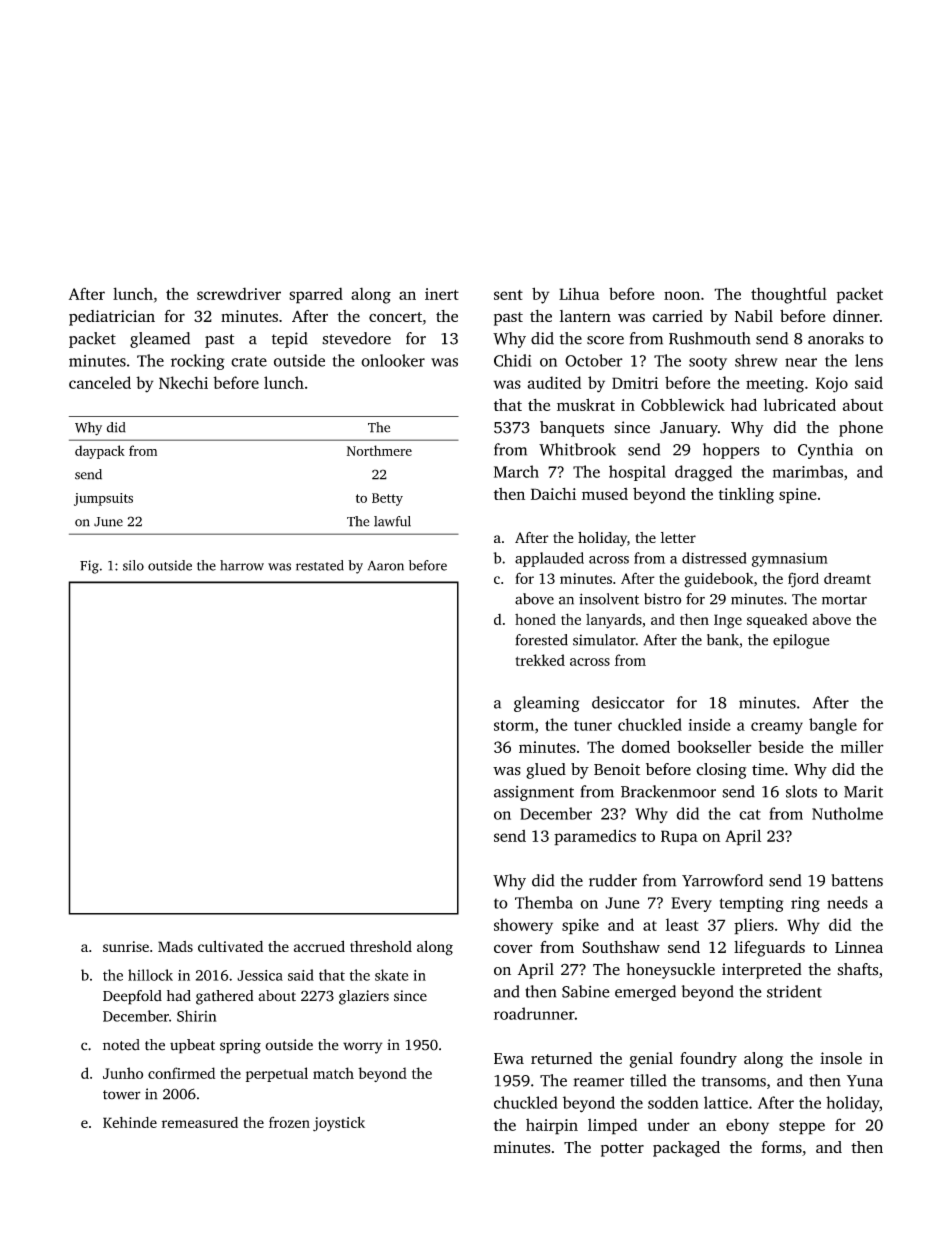 The width and height of the image is (952, 1233). Describe the element at coordinates (130, 1122) in the image. I see `Kehinde` at that location.
